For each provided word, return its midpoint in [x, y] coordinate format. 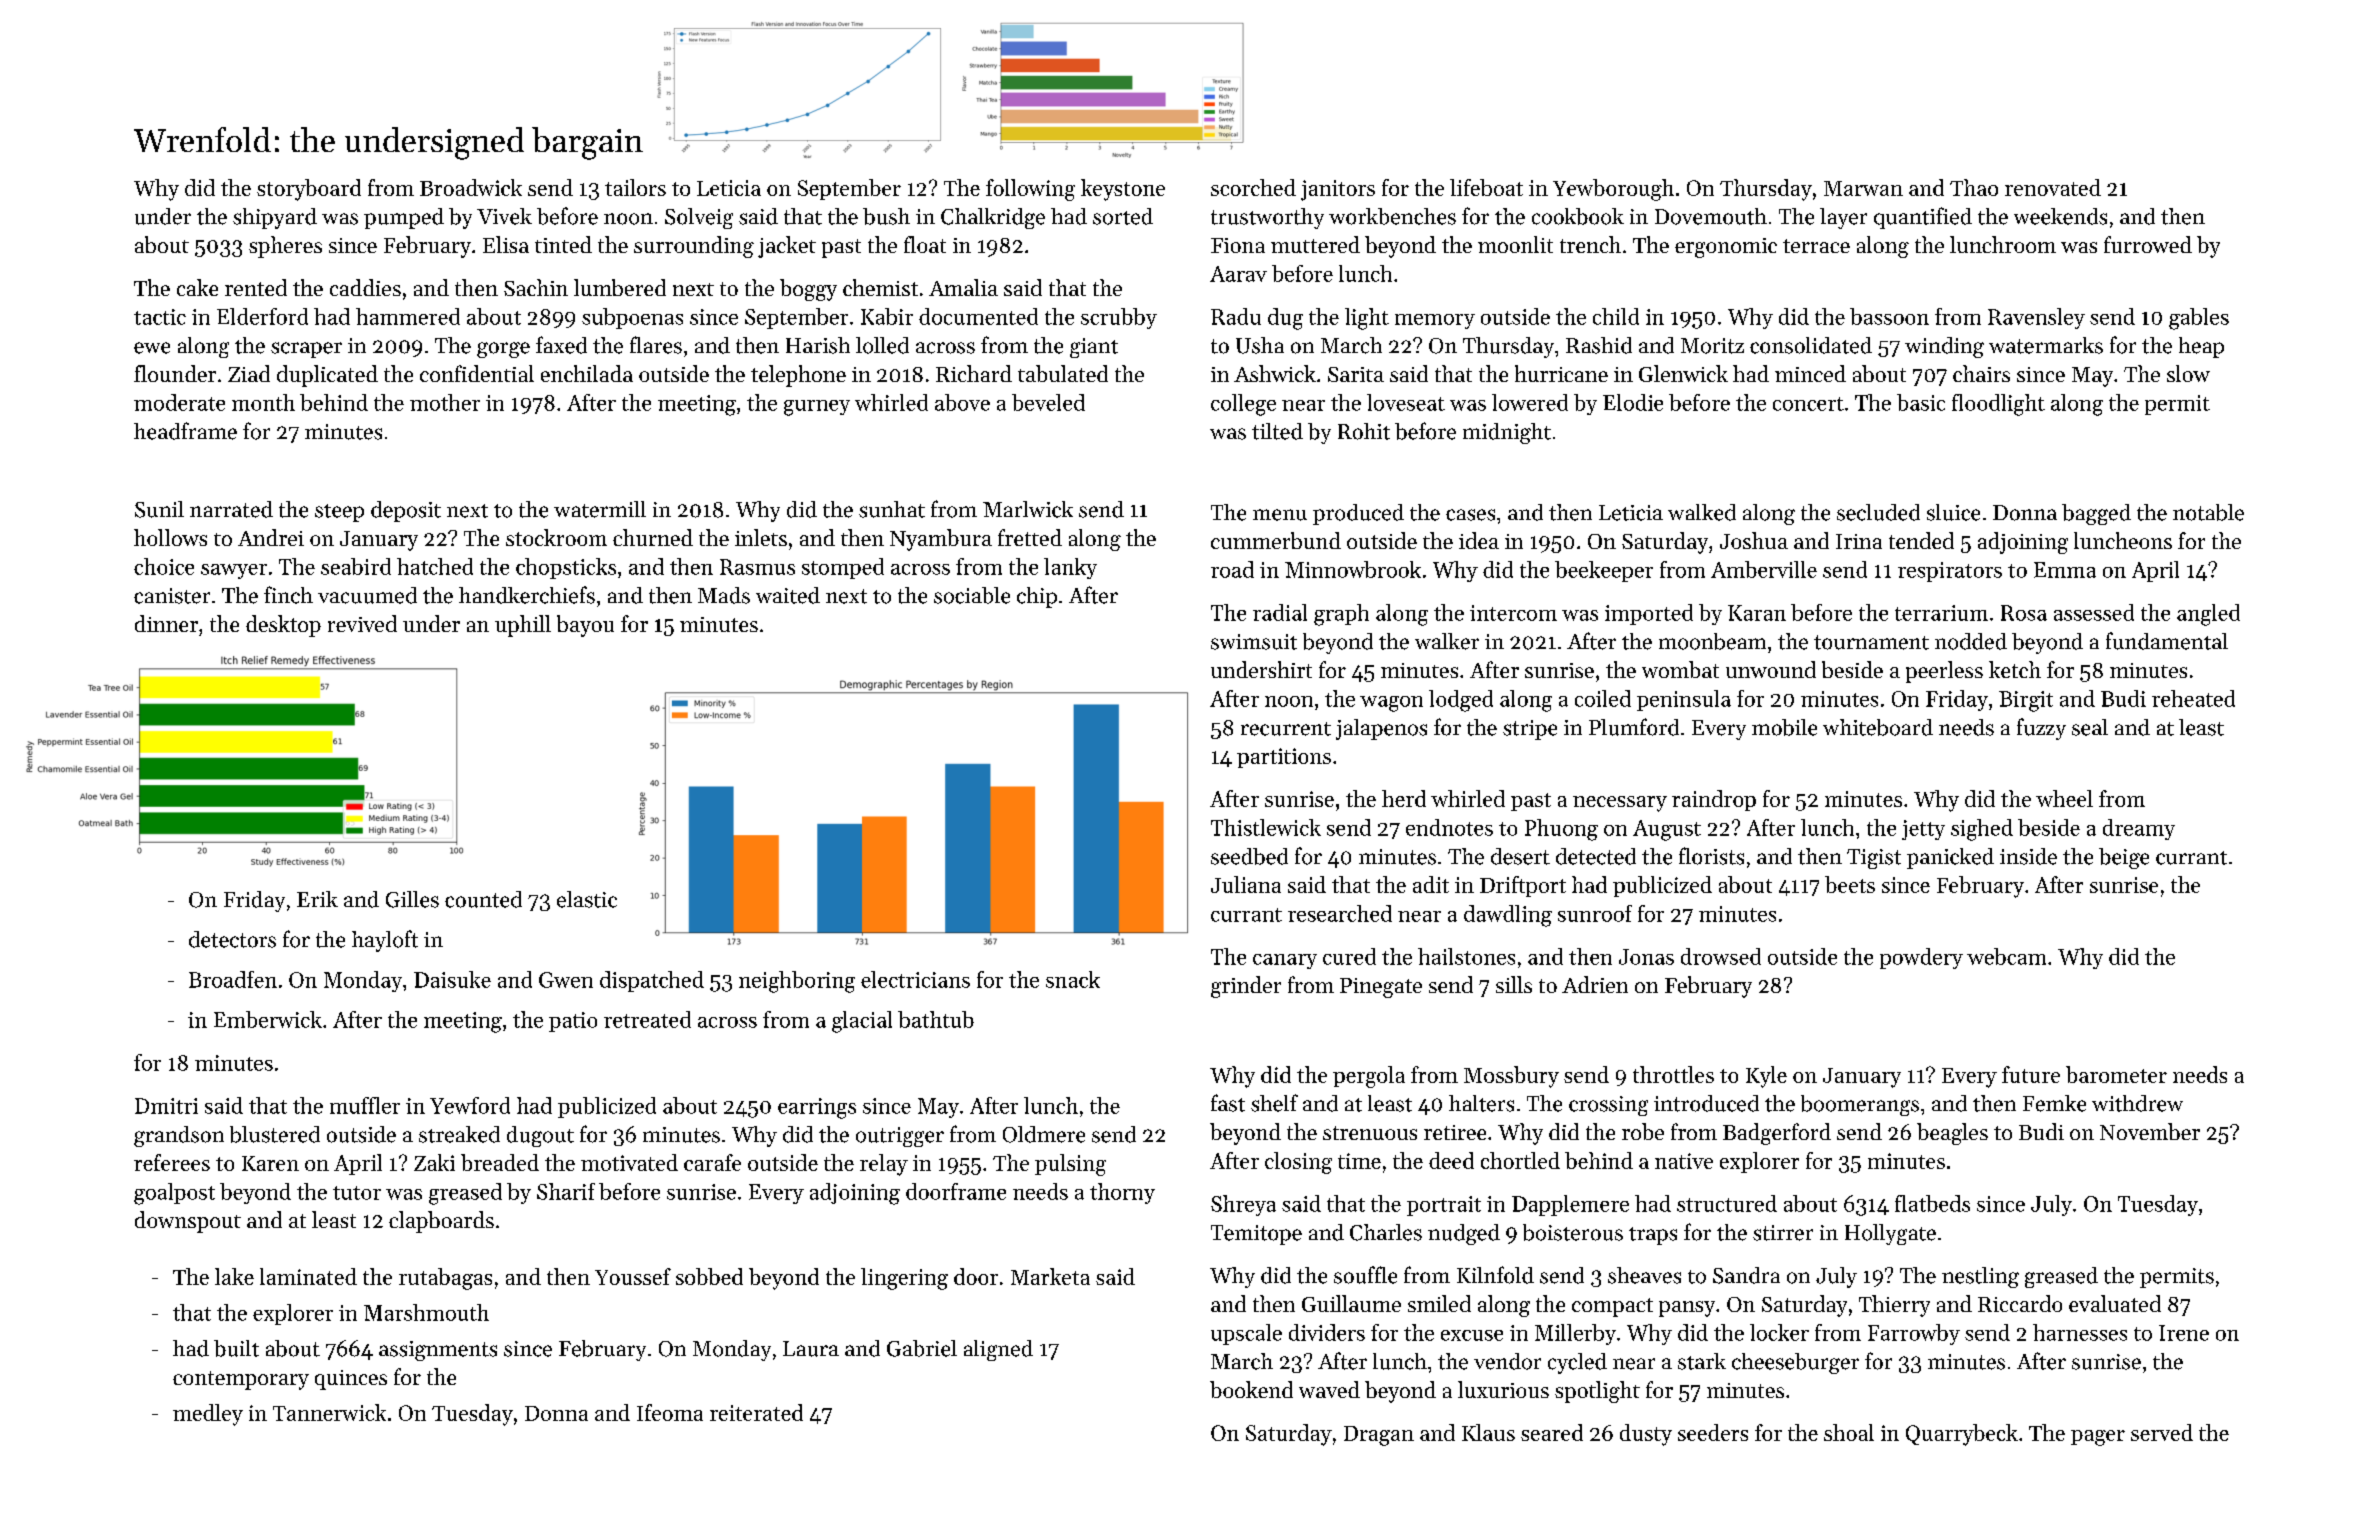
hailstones [1466, 956]
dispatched [652, 981]
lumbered [620, 287]
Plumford [1634, 727]
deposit [406, 511]
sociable [972, 595]
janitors [1338, 190]
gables [2199, 319]
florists [1711, 856]
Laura [811, 1349]
